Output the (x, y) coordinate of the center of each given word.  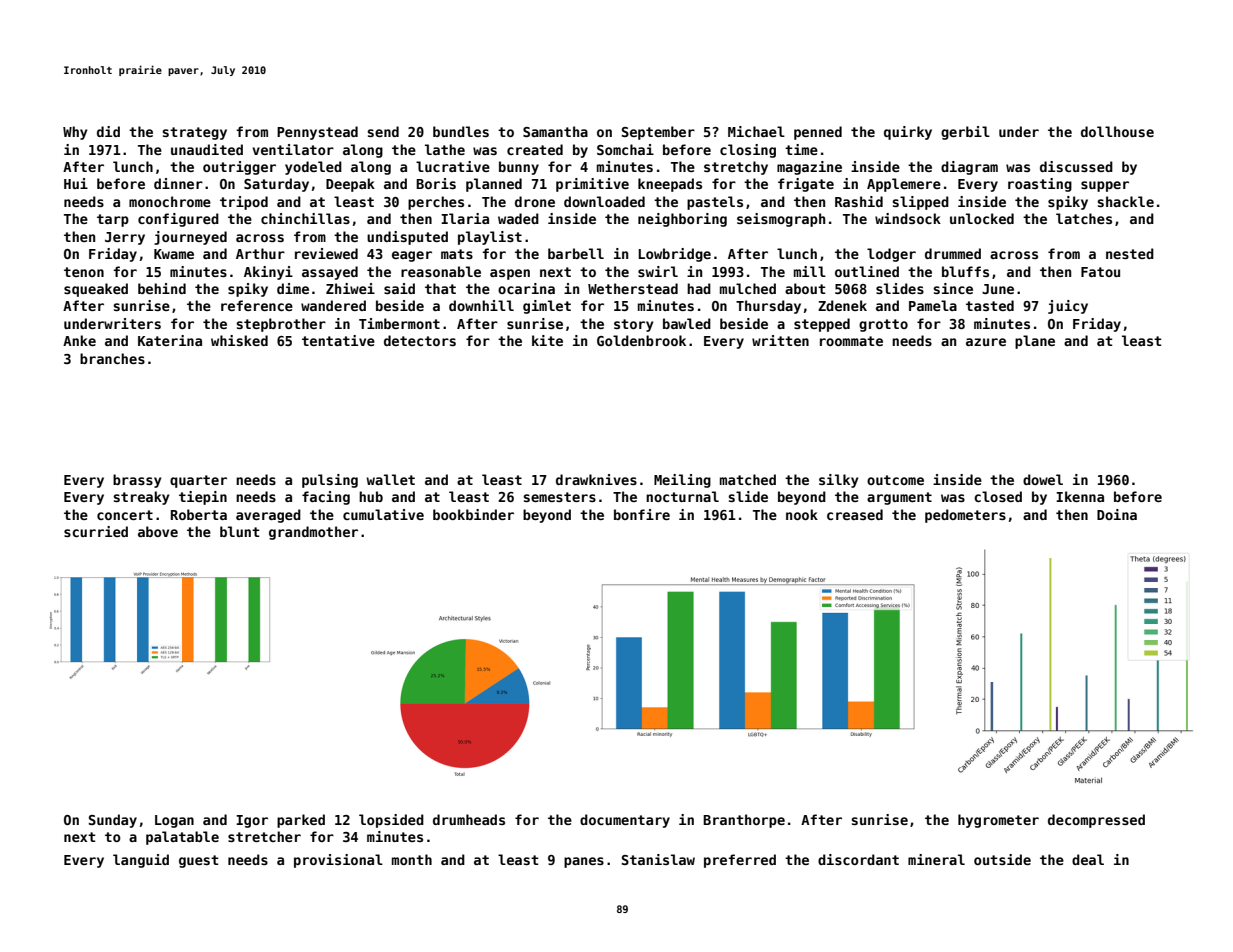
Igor (252, 821)
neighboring (682, 220)
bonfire (642, 514)
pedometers (965, 516)
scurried (96, 531)
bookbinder (473, 514)
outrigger (239, 168)
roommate (851, 341)
